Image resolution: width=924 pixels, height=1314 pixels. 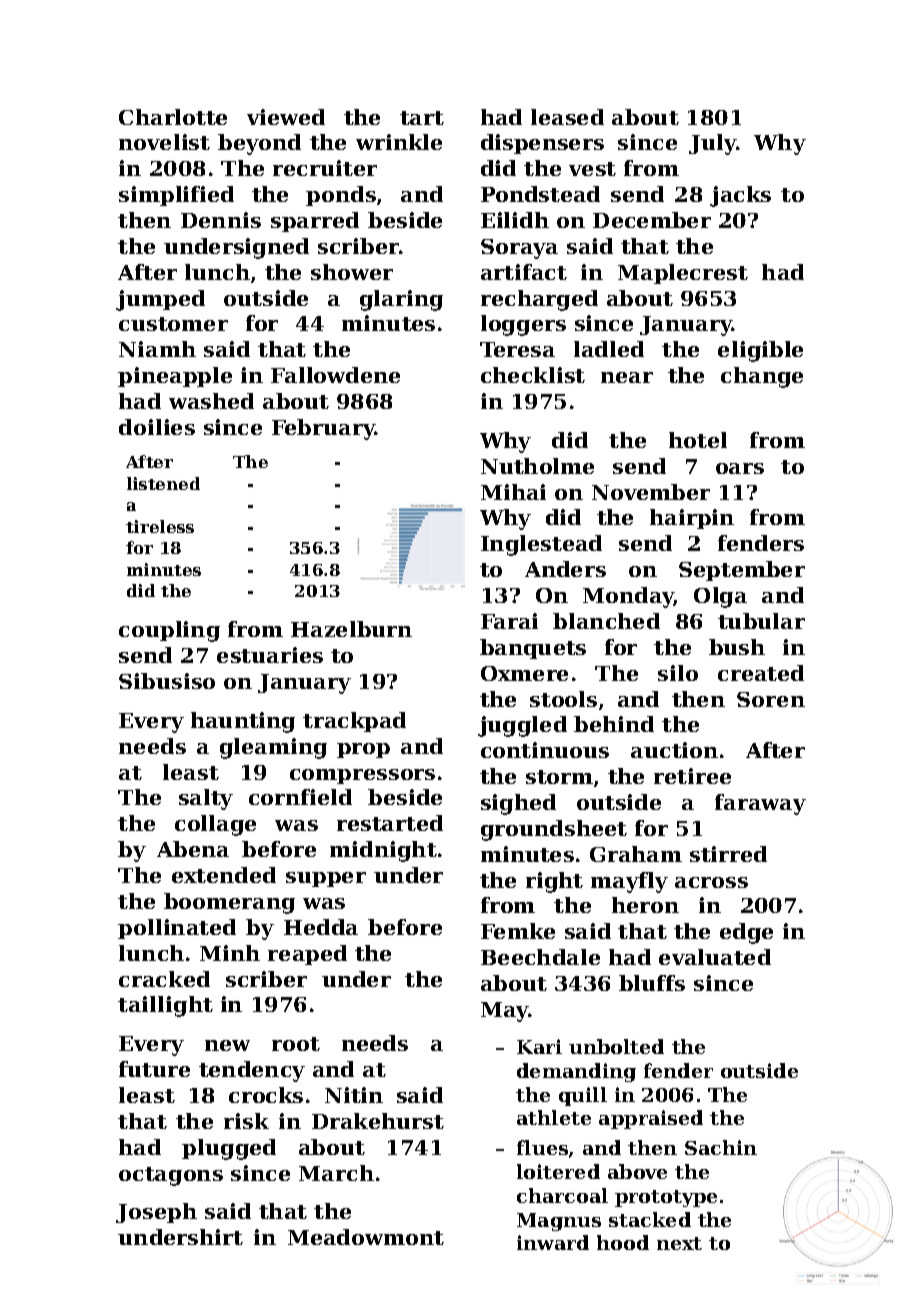 I want to click on eligible, so click(x=760, y=351).
